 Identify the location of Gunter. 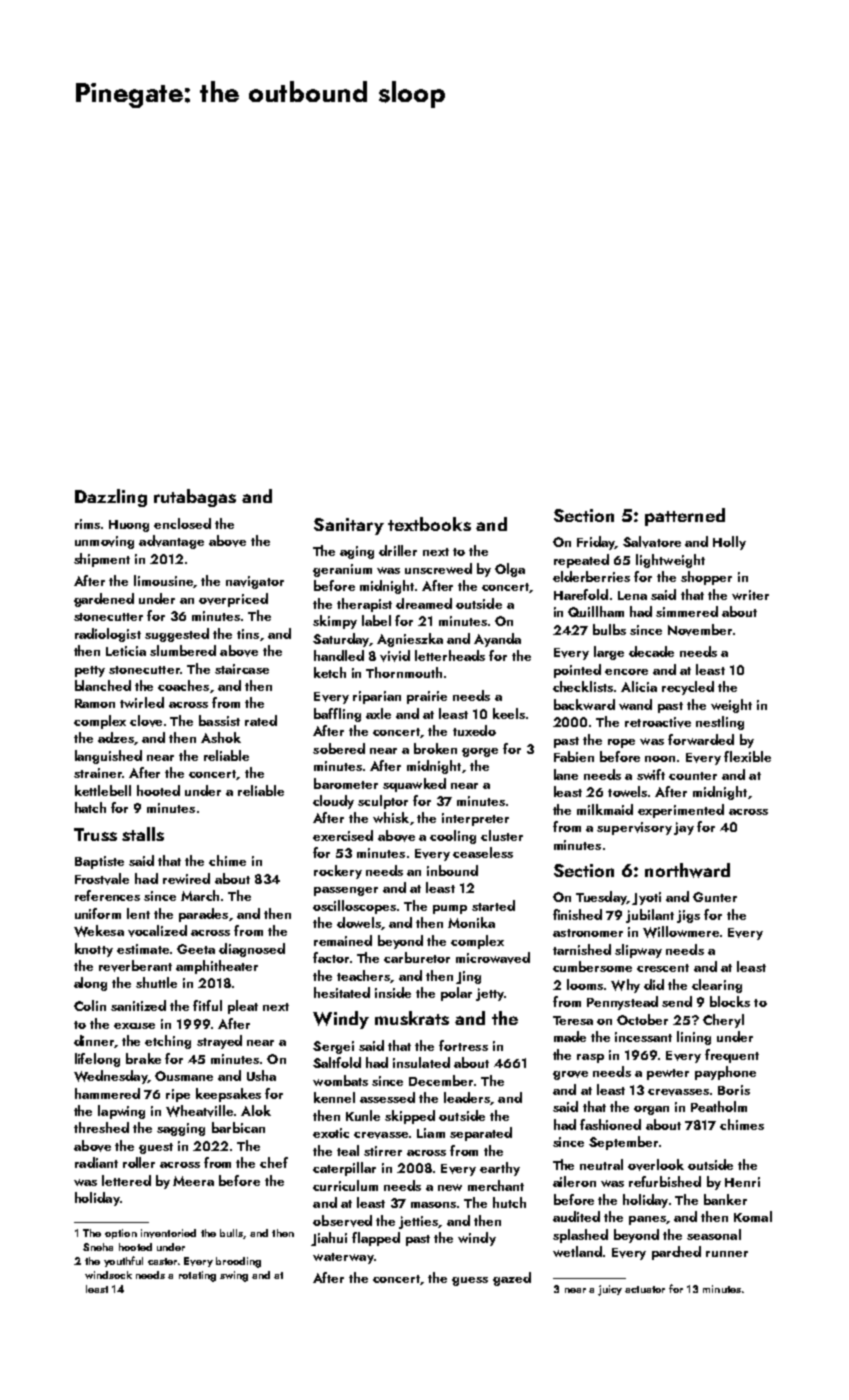
(715, 897).
